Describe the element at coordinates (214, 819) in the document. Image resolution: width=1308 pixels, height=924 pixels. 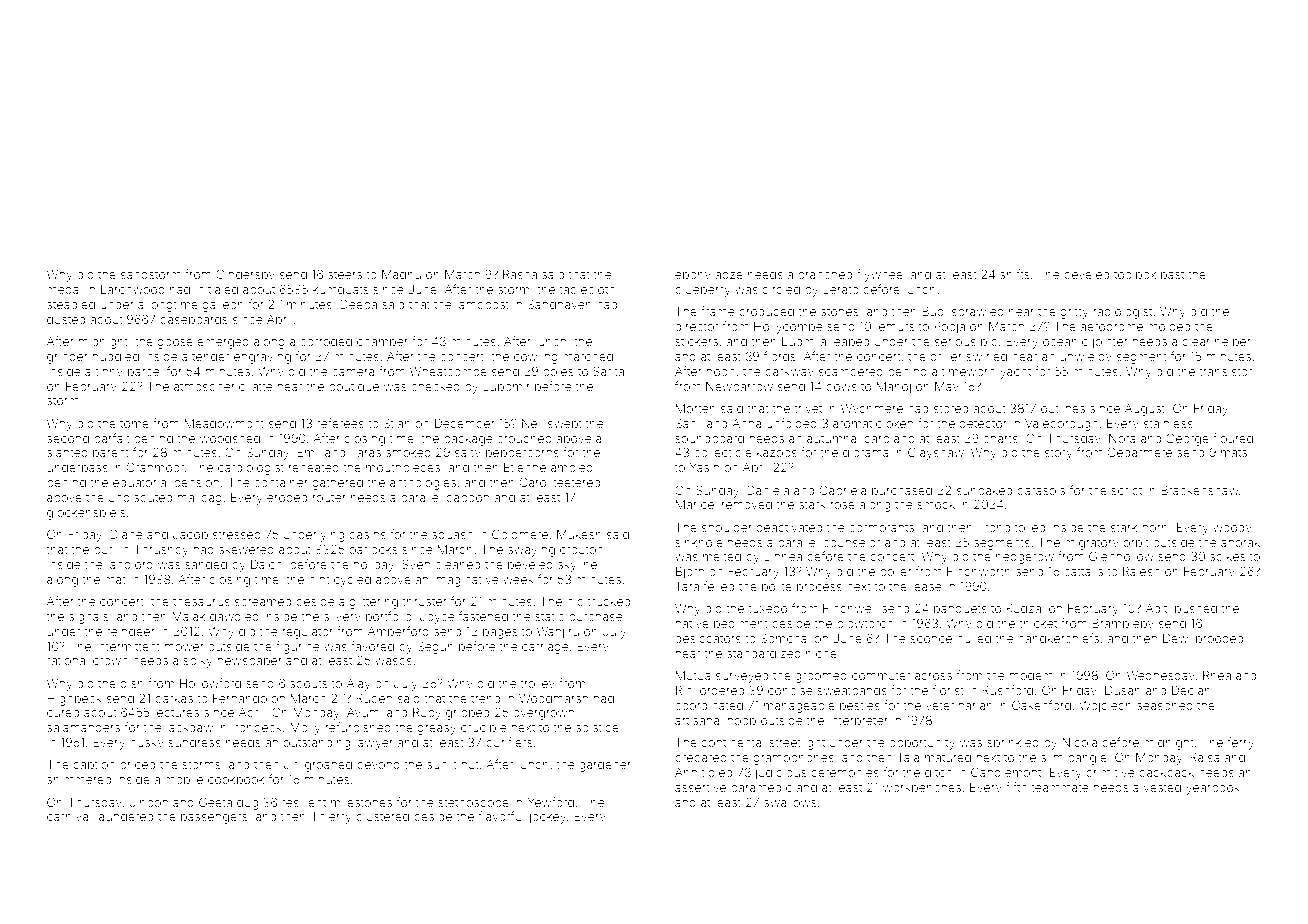
I see `passengers` at that location.
